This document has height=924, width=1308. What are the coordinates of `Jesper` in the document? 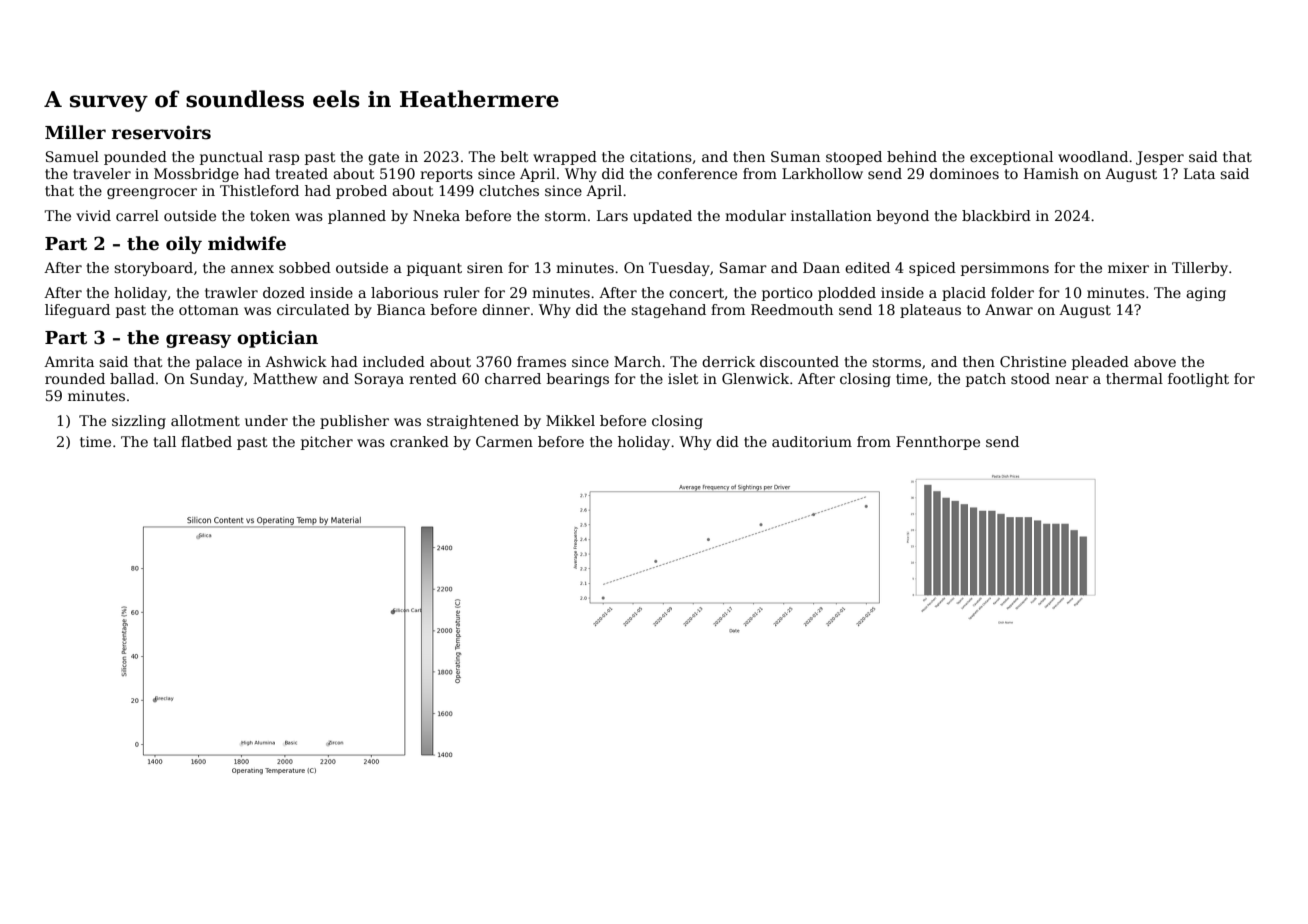 It's located at (1160, 158).
